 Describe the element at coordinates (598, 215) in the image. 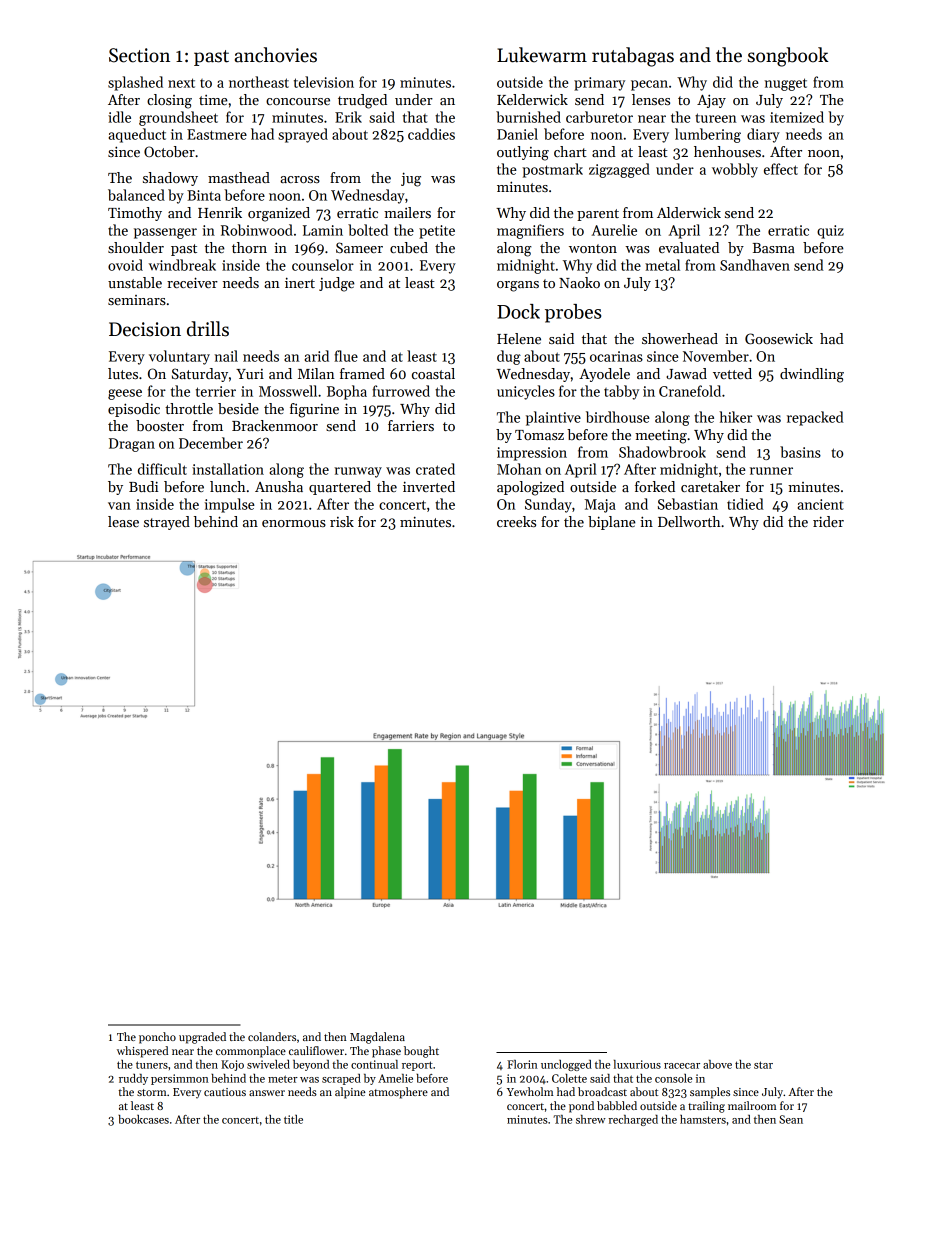

I see `parent` at that location.
